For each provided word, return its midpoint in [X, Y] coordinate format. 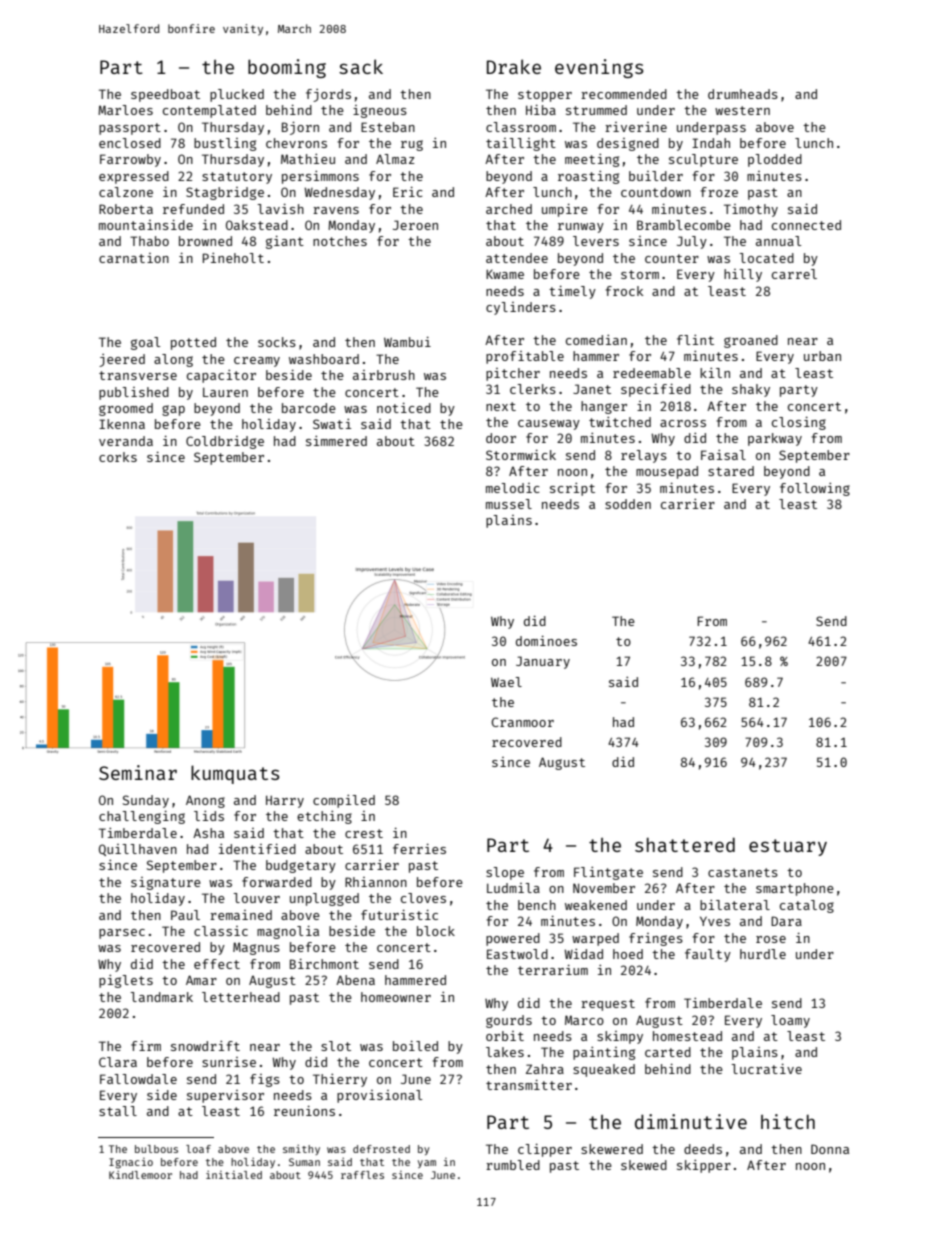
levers [596, 241]
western [742, 110]
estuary [788, 847]
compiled [344, 801]
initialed [234, 1175]
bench [537, 905]
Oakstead [257, 225]
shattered [685, 844]
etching [324, 817]
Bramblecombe [684, 225]
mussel [509, 504]
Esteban [388, 127]
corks [118, 457]
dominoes [546, 640]
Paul [185, 915]
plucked [237, 95]
